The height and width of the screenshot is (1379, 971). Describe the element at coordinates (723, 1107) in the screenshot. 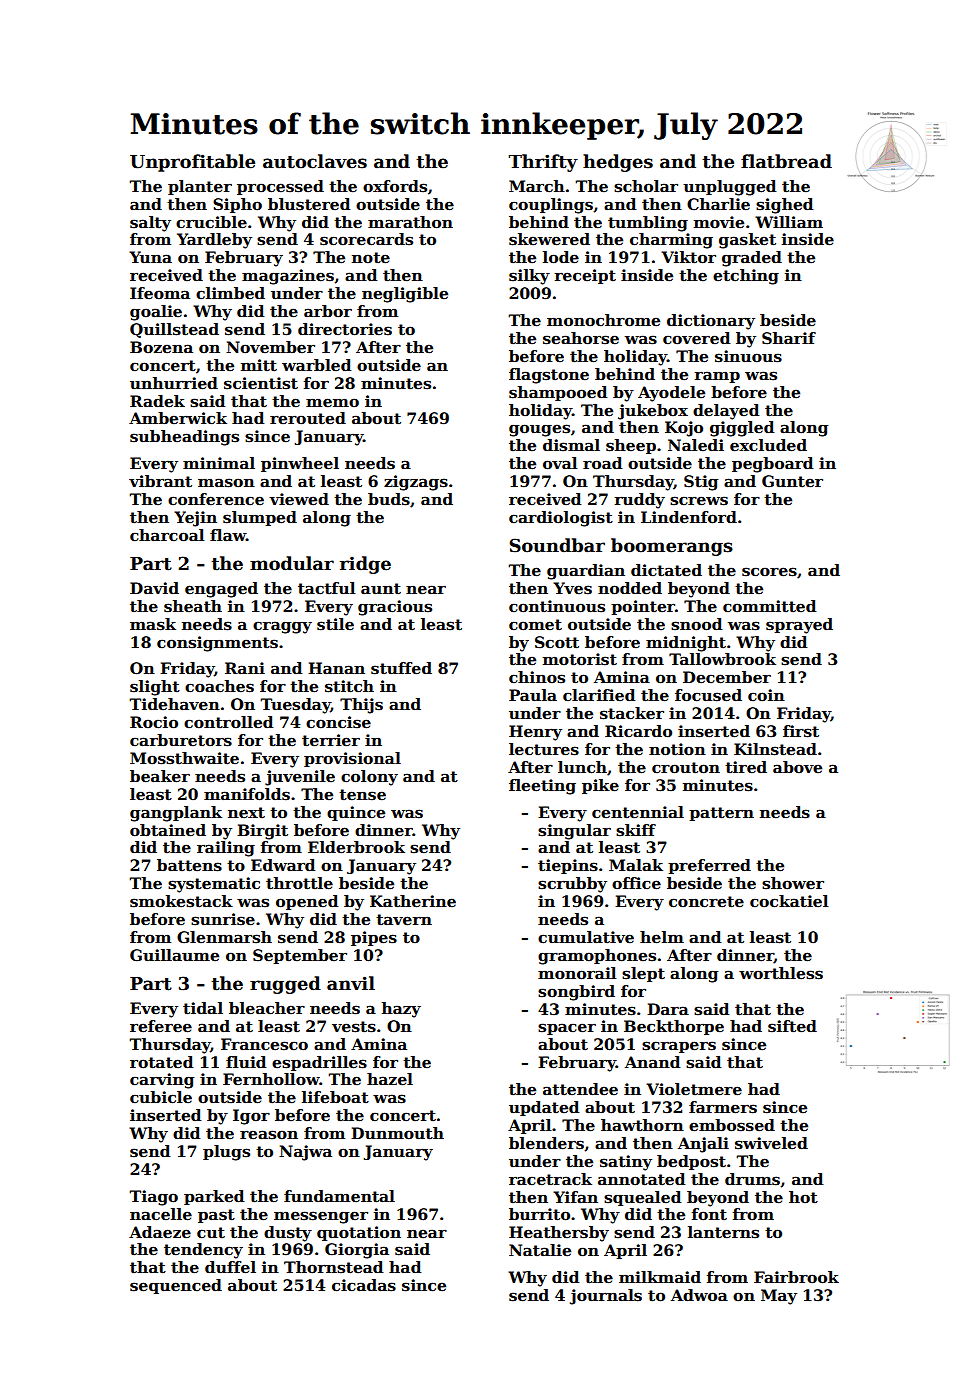

I see `farmers` at that location.
